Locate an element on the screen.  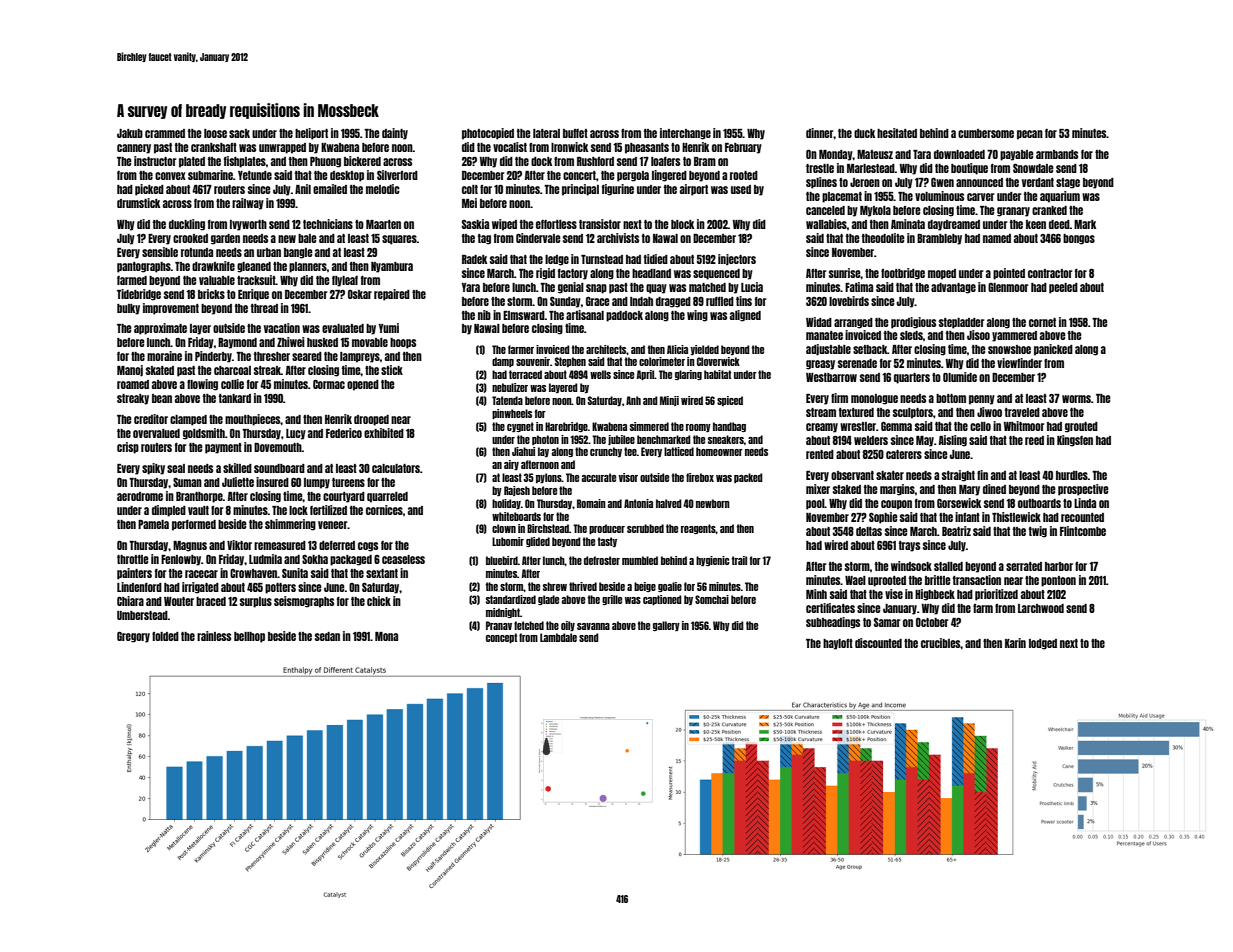
coupon is located at coordinates (896, 505).
